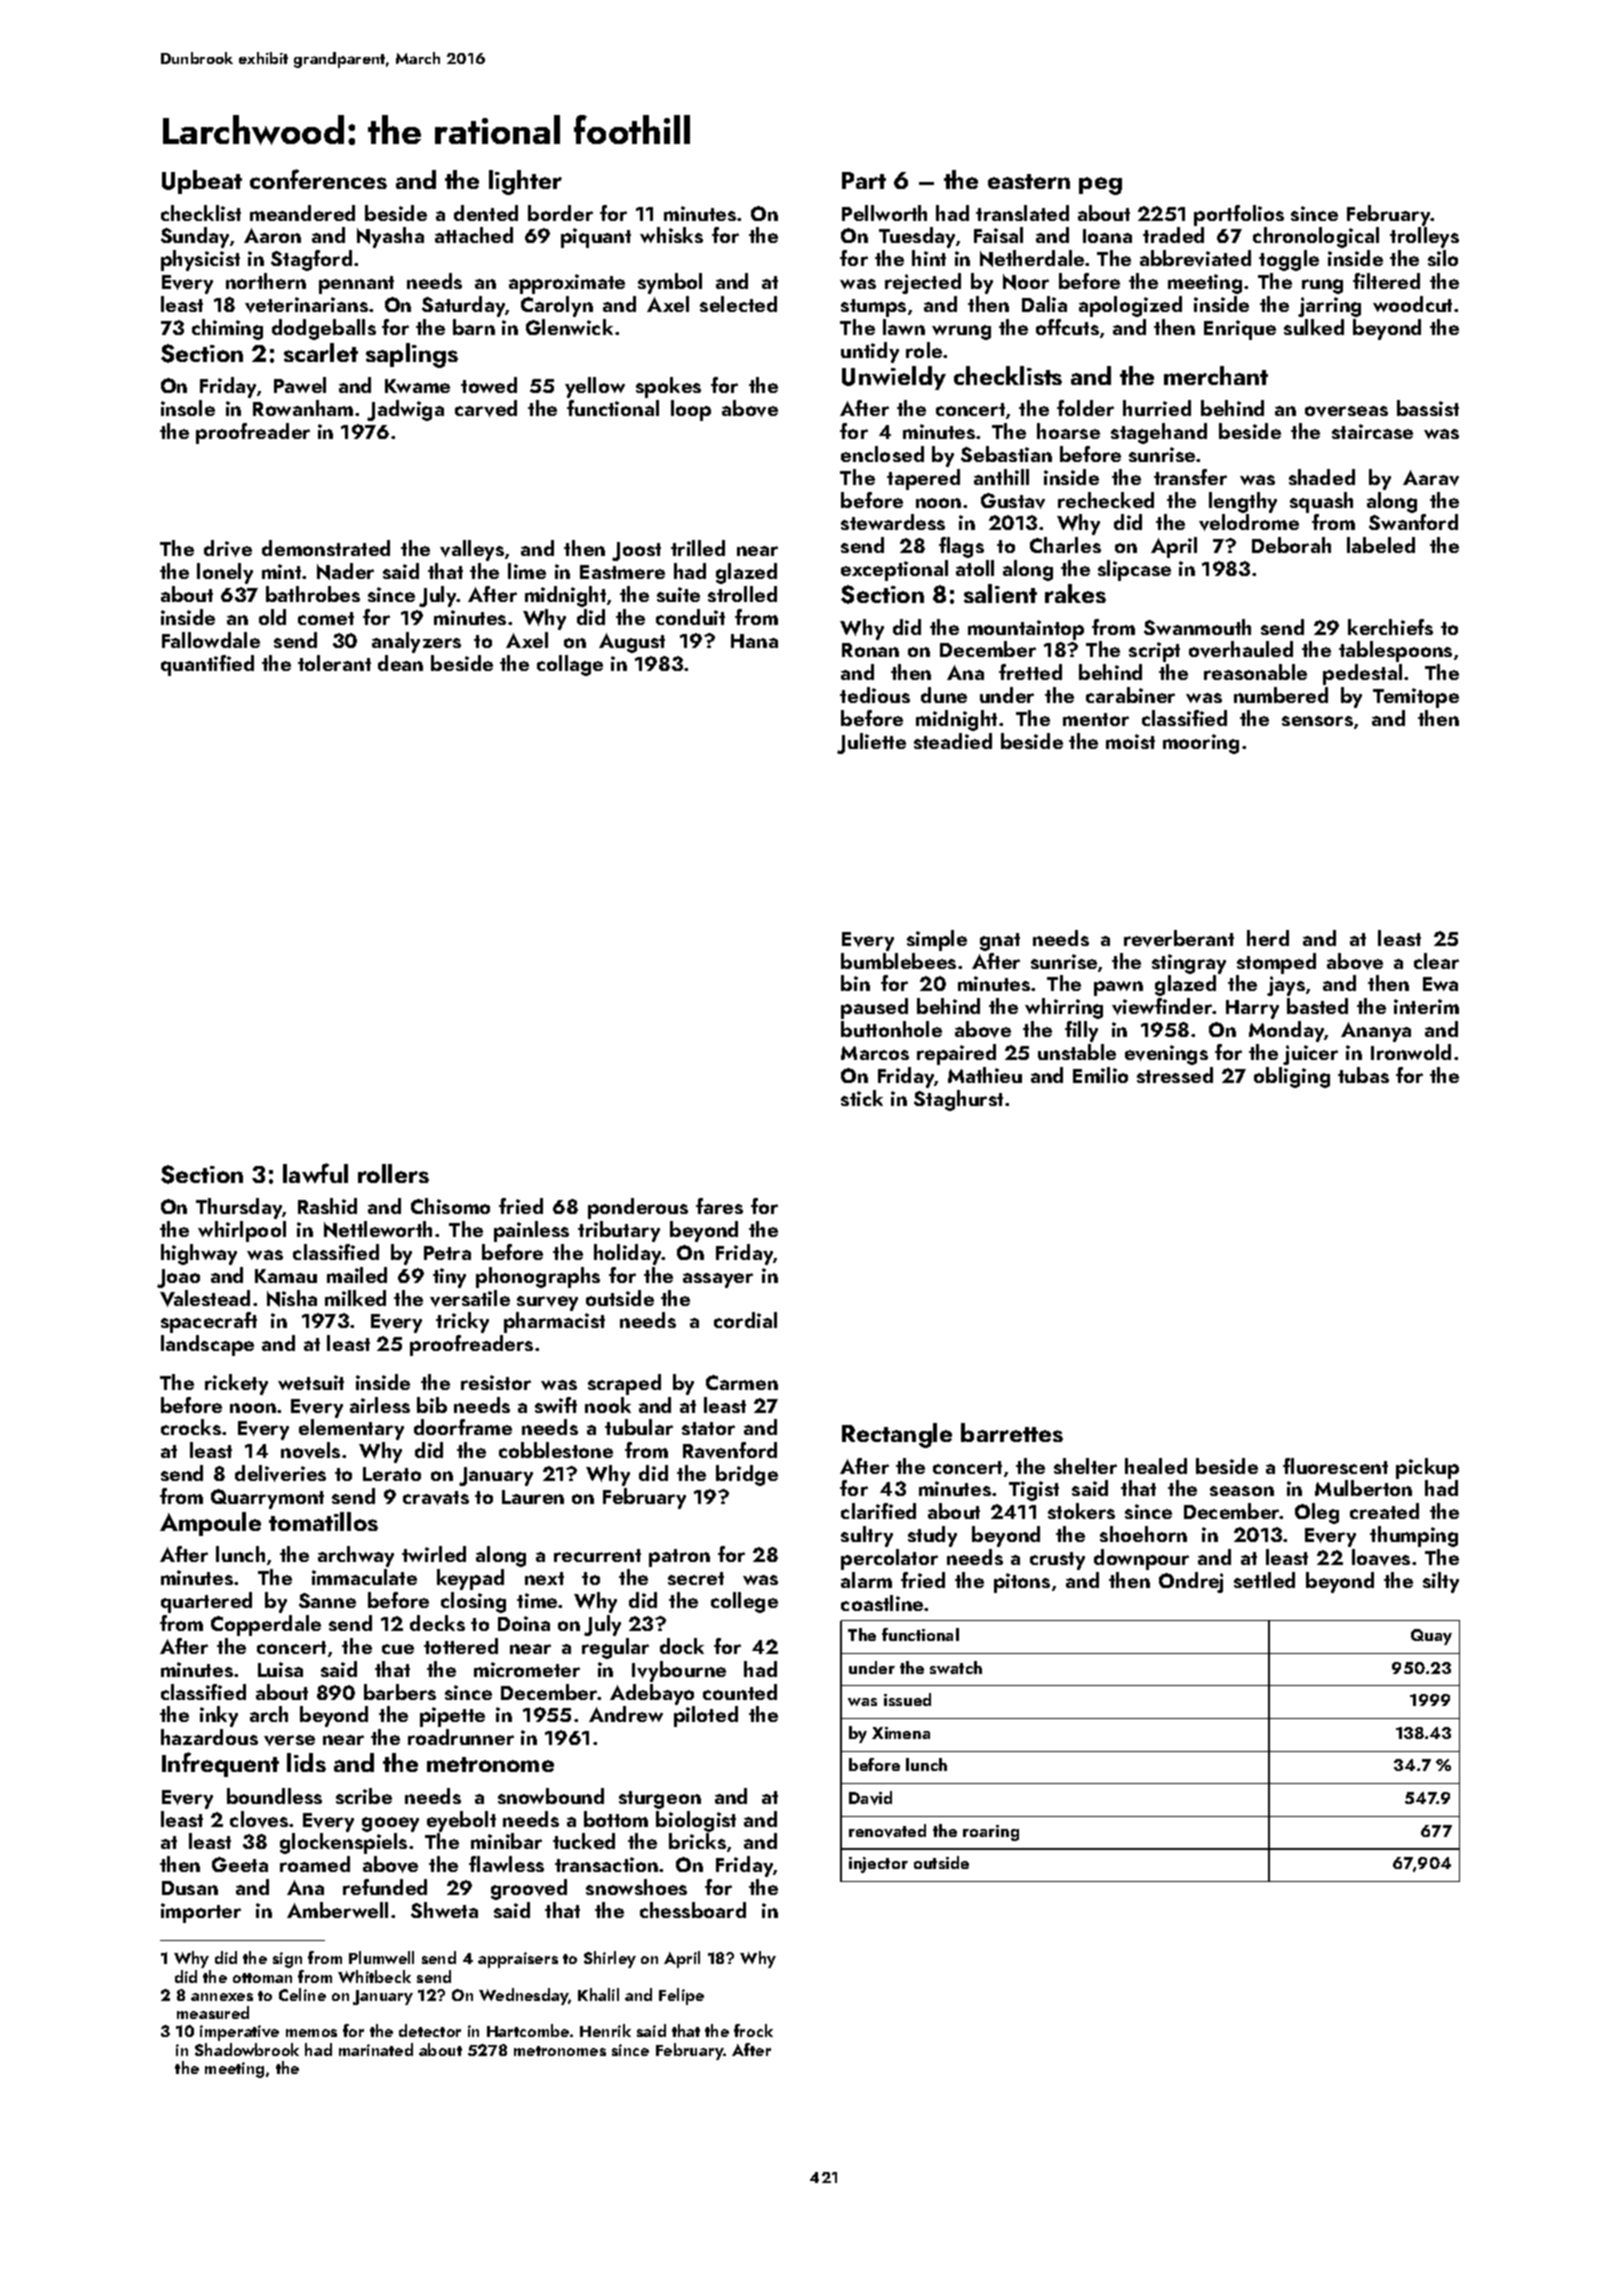  Describe the element at coordinates (1156, 1466) in the screenshot. I see `healed` at that location.
